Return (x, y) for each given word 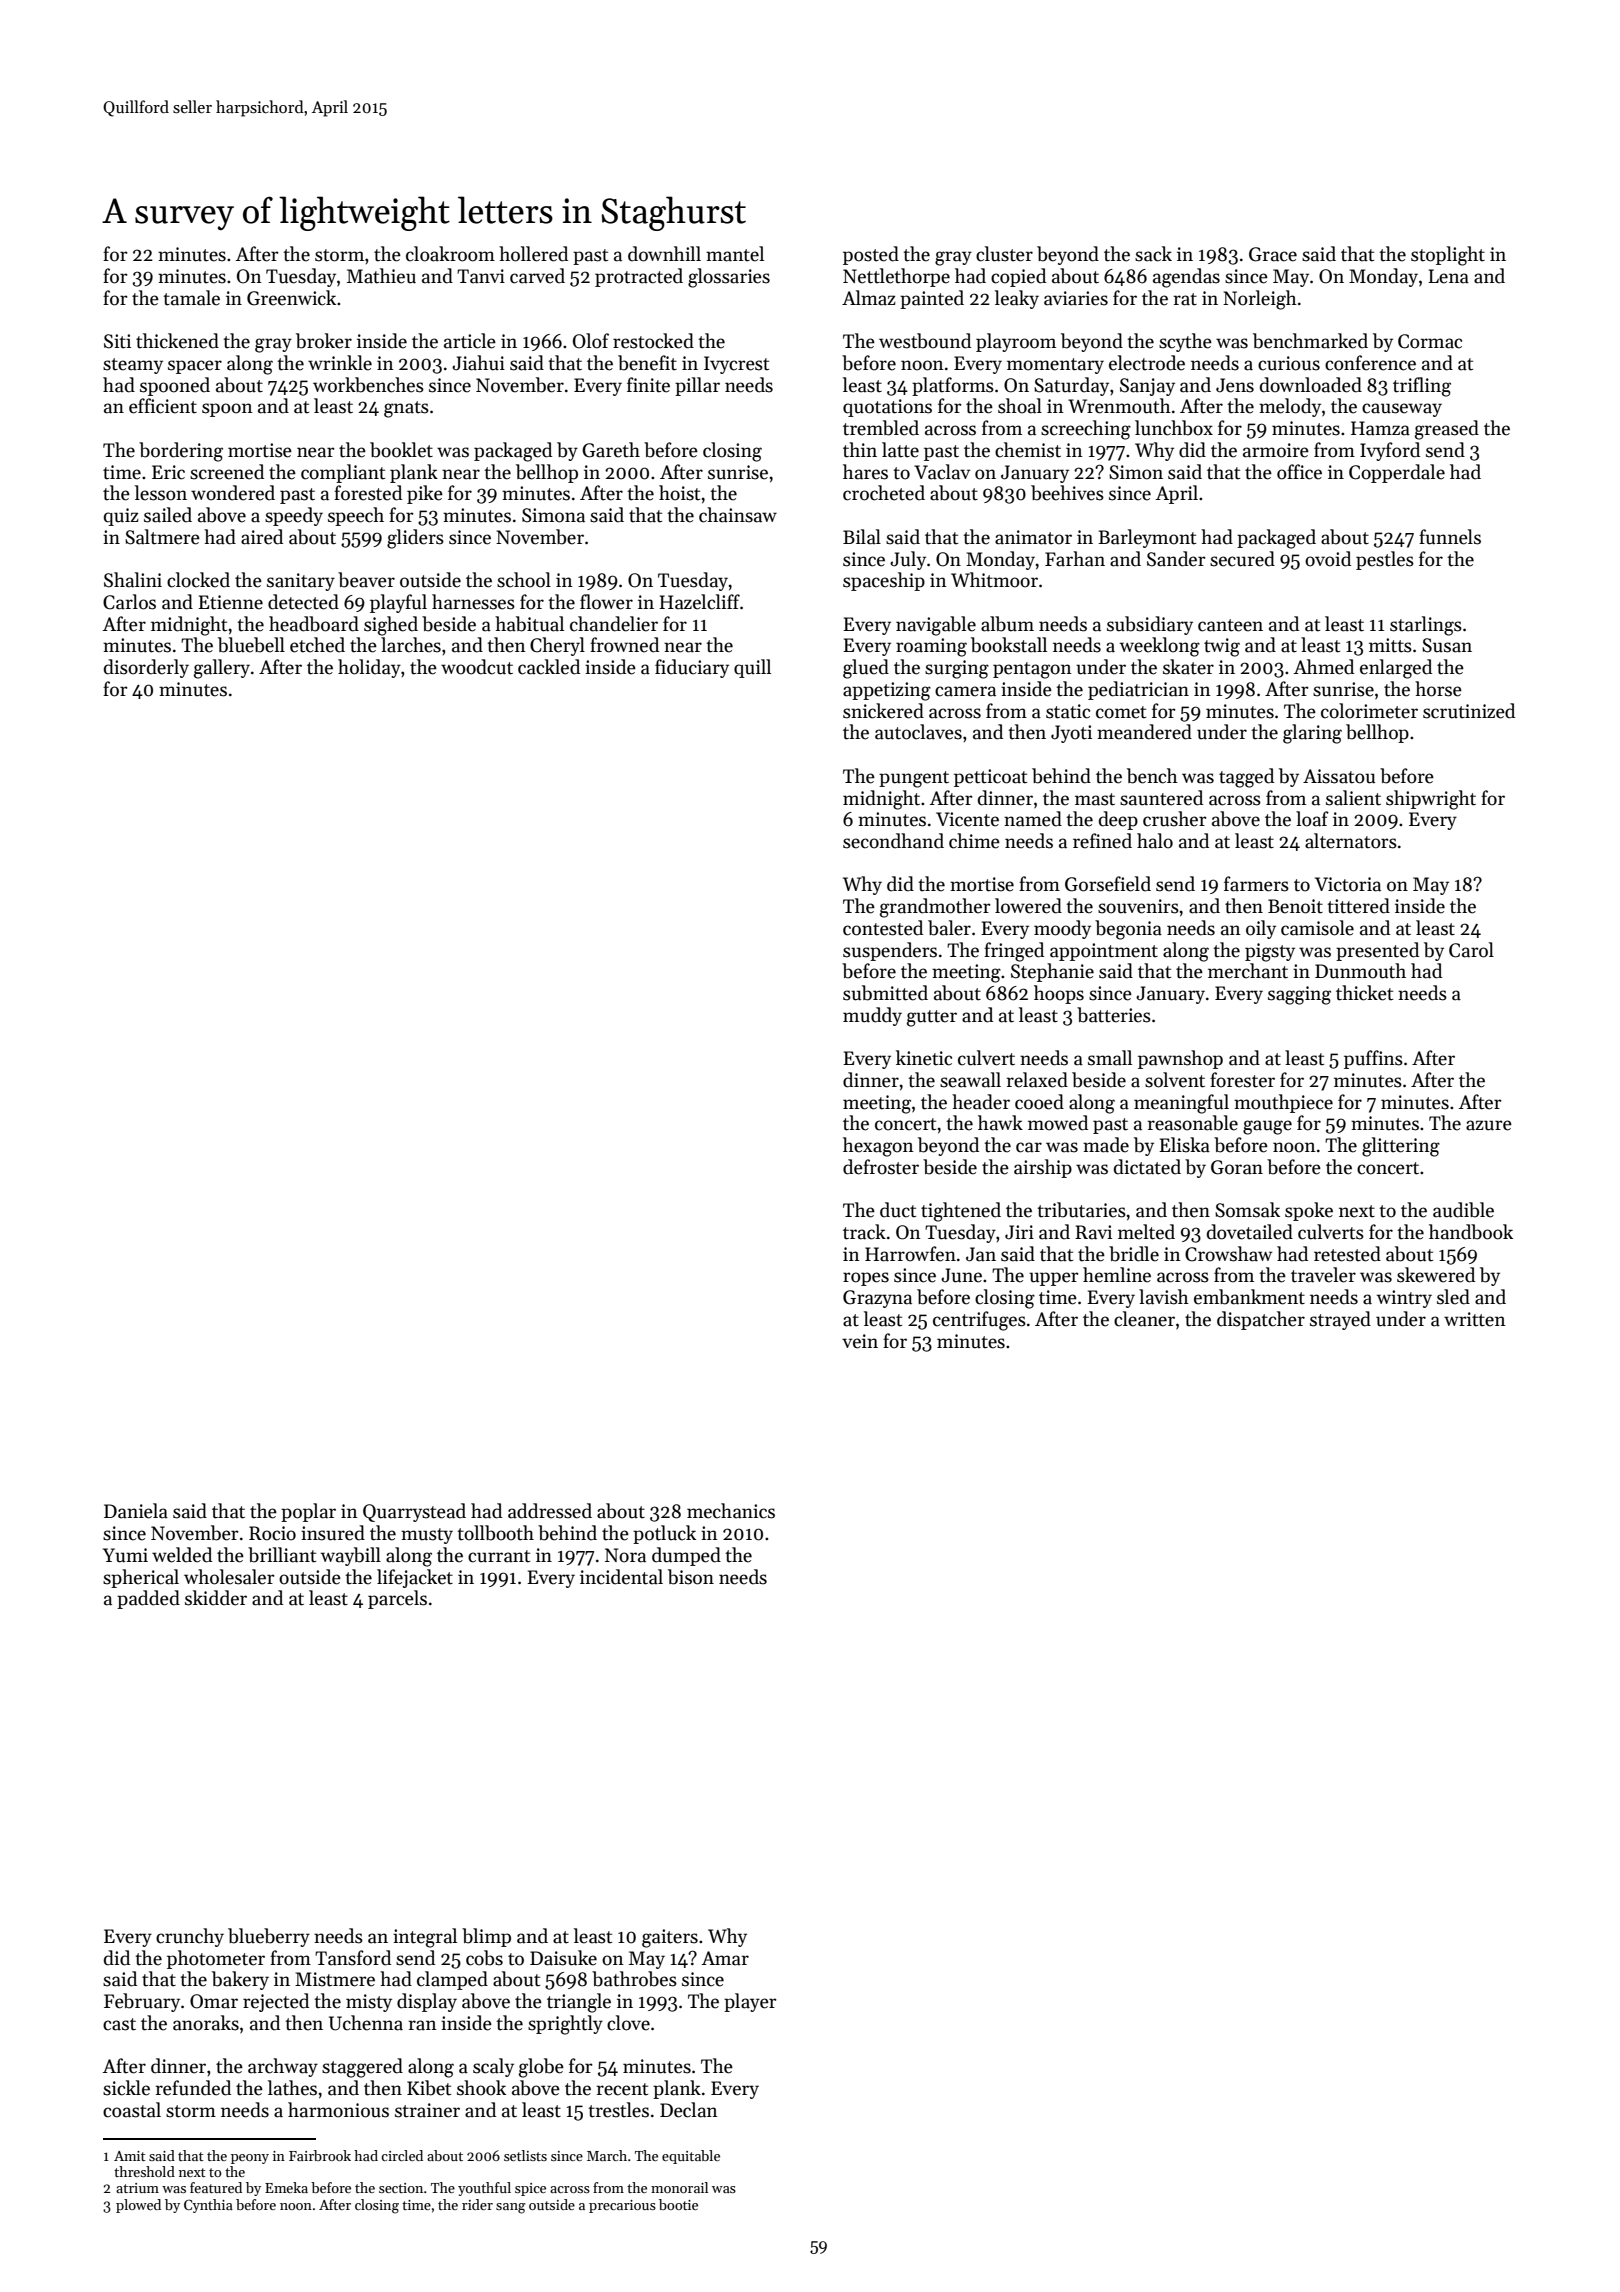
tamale (191, 298)
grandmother (935, 908)
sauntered (1161, 798)
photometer (216, 1959)
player (750, 2002)
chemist (1028, 450)
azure (1489, 1125)
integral (425, 1938)
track (864, 1232)
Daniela (136, 1511)
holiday (369, 668)
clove (628, 2023)
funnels (1450, 537)
